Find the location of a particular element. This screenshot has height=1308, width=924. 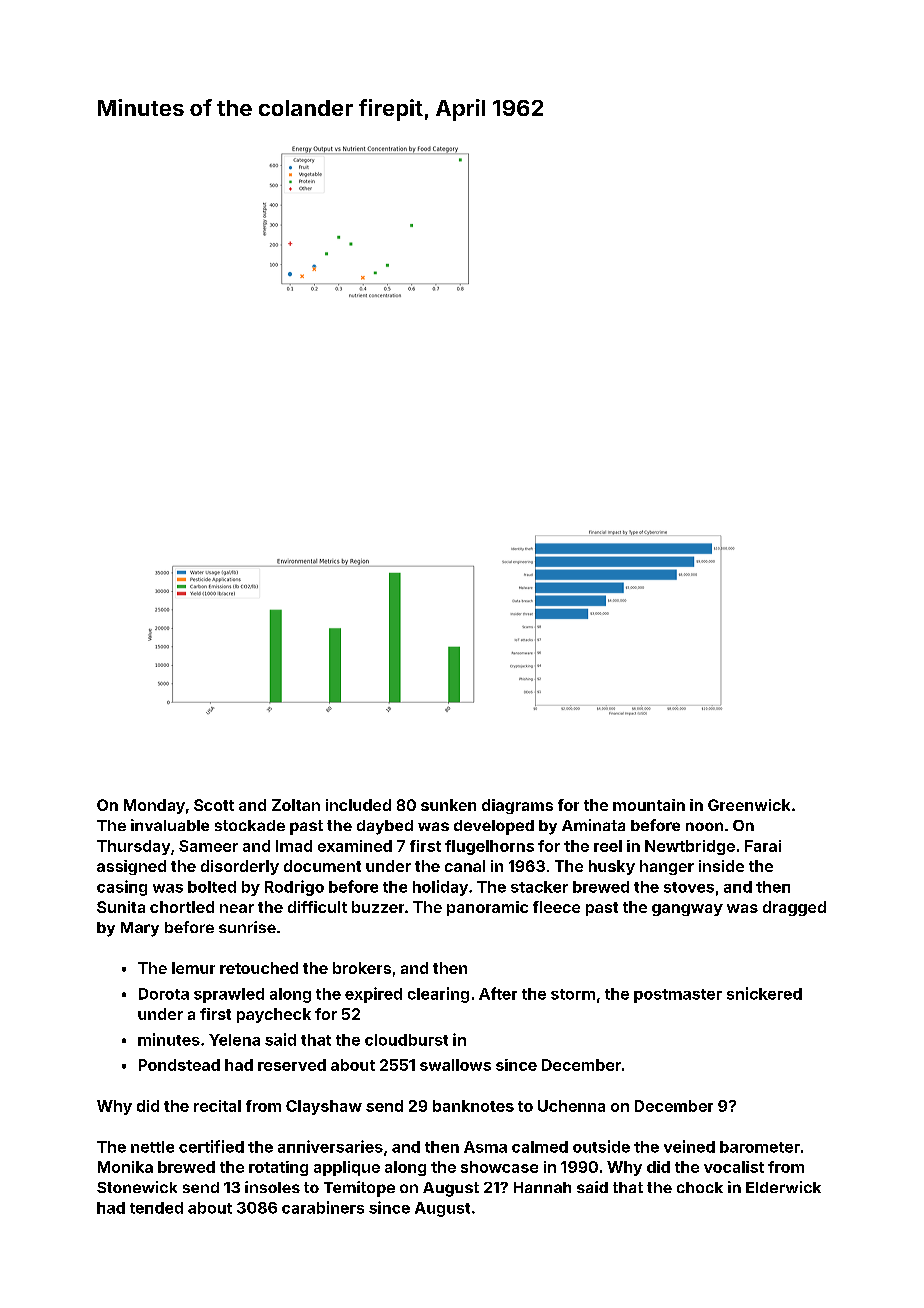

buzzer is located at coordinates (378, 907).
